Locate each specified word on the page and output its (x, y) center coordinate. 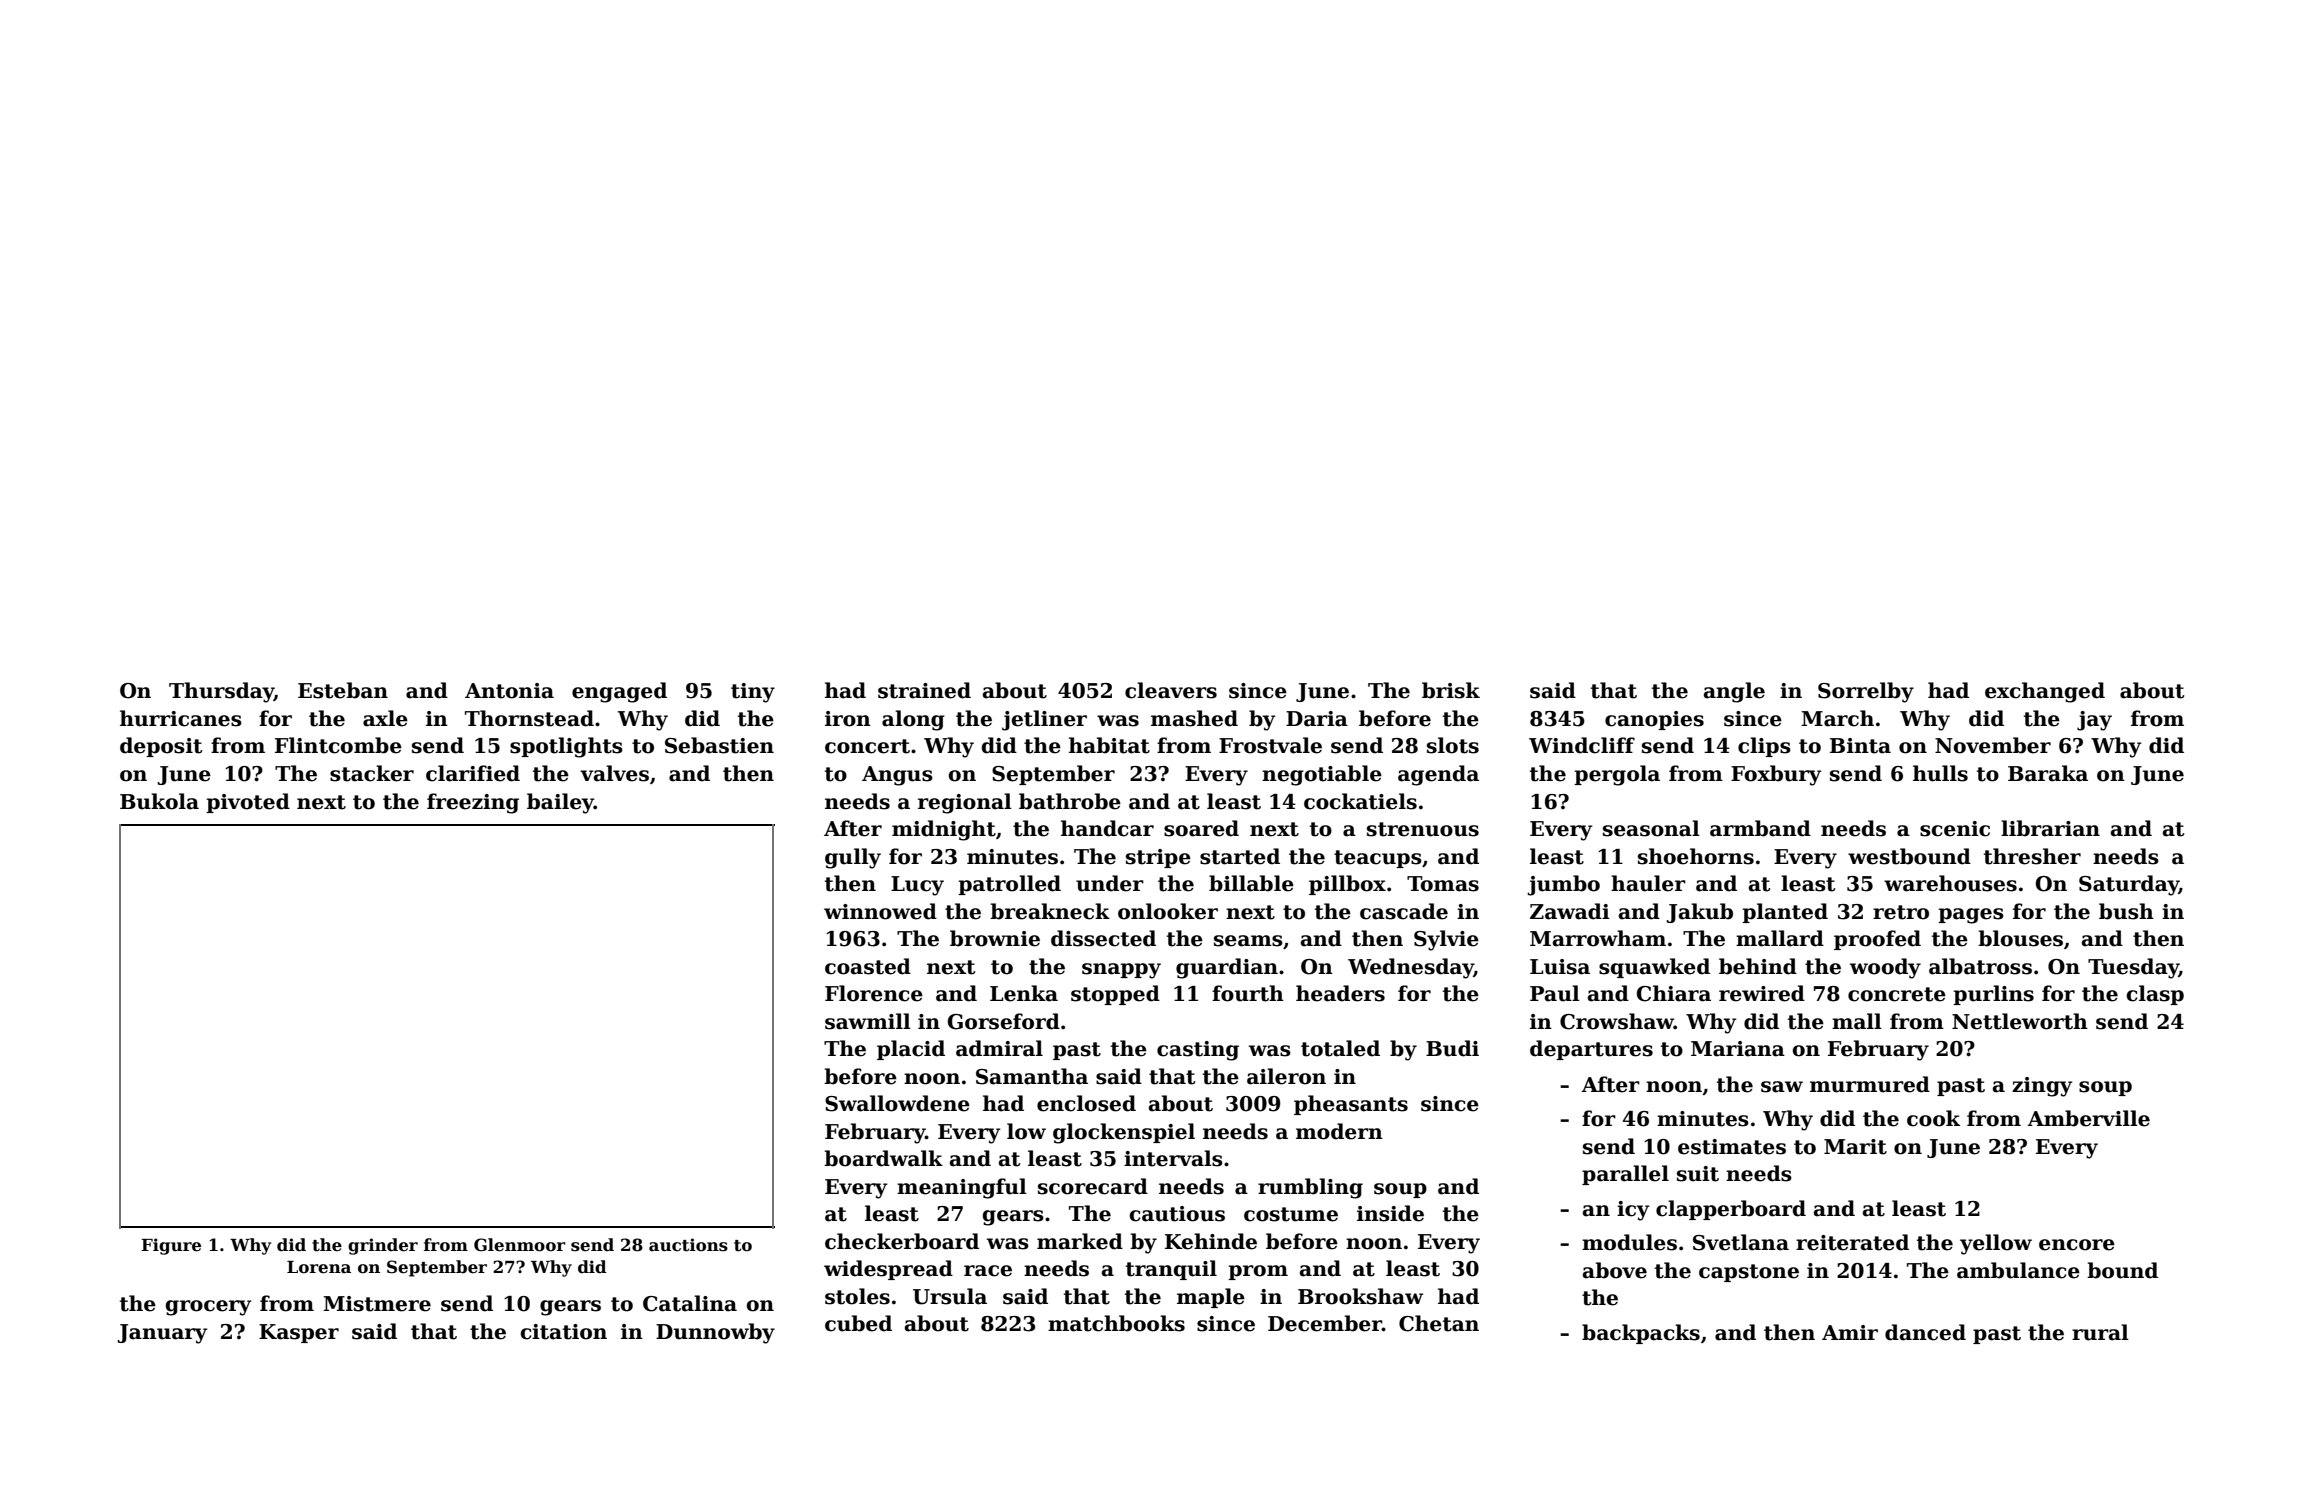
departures (1591, 1050)
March (1837, 718)
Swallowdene (897, 1103)
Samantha (1032, 1076)
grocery (208, 1308)
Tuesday (2133, 968)
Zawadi (1570, 911)
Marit (1855, 1147)
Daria (1317, 719)
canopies (1654, 720)
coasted (868, 966)
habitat (1109, 745)
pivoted (248, 803)
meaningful (962, 1188)
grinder (383, 1246)
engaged (619, 692)
